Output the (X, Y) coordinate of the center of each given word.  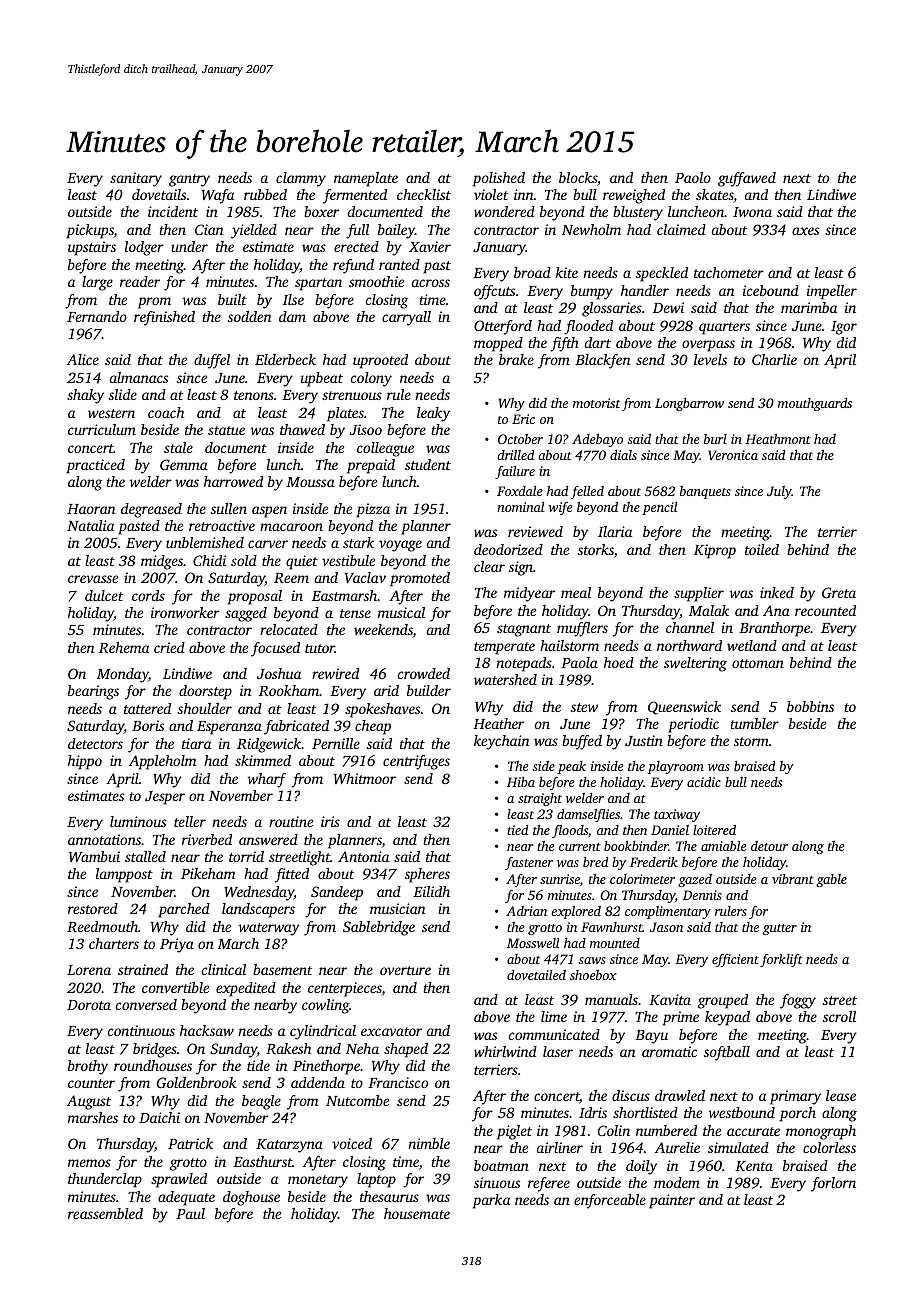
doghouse (251, 1198)
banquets (705, 492)
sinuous (497, 1182)
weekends (383, 631)
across (431, 283)
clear (489, 566)
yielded (254, 231)
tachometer (729, 272)
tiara (196, 743)
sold (244, 560)
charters (114, 943)
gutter (780, 929)
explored (576, 912)
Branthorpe (774, 629)
